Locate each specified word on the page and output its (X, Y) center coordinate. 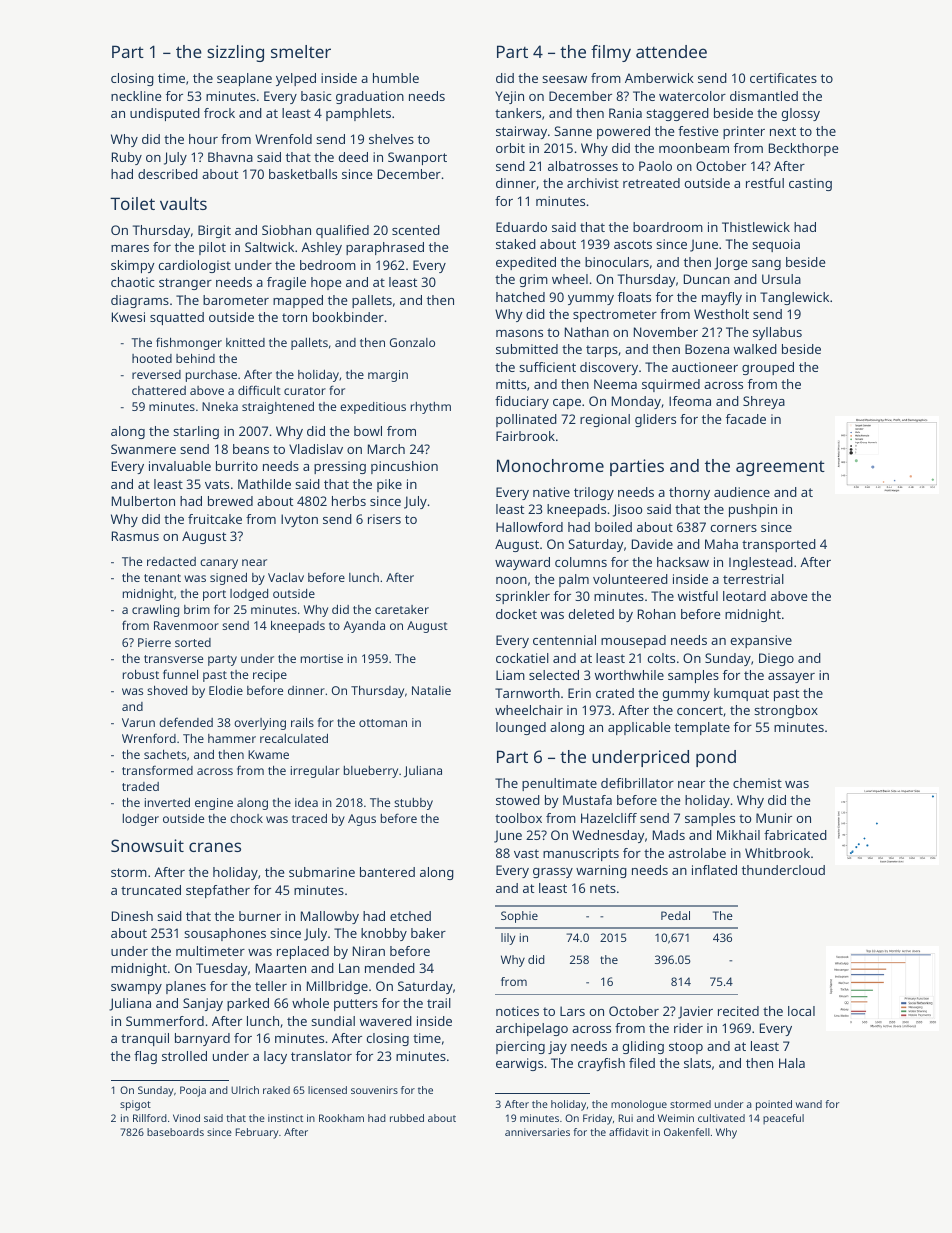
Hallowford (529, 527)
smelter (301, 51)
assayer (791, 678)
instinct (285, 1118)
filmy (611, 53)
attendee (671, 51)
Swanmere (143, 449)
